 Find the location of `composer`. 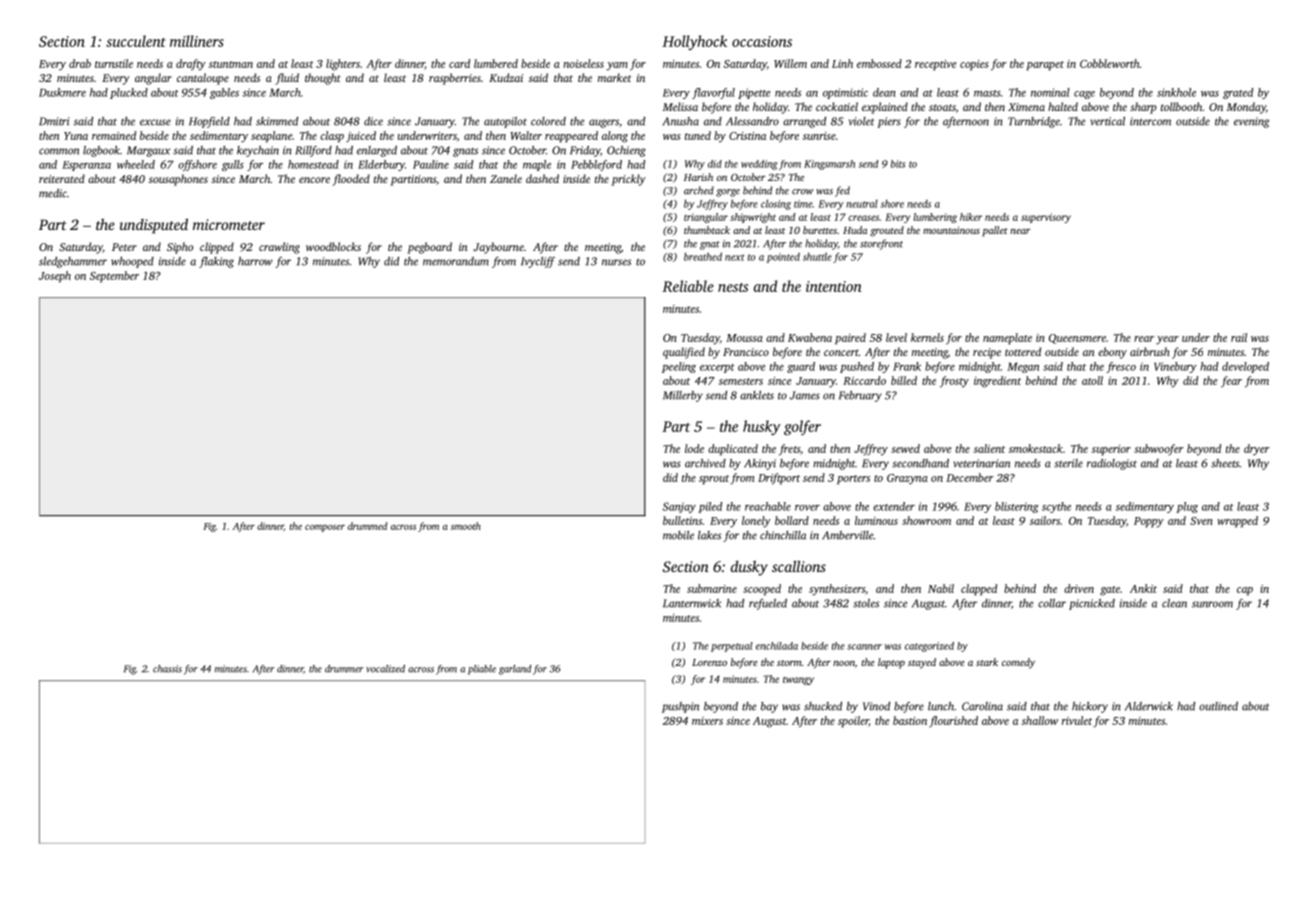

composer is located at coordinates (325, 528).
